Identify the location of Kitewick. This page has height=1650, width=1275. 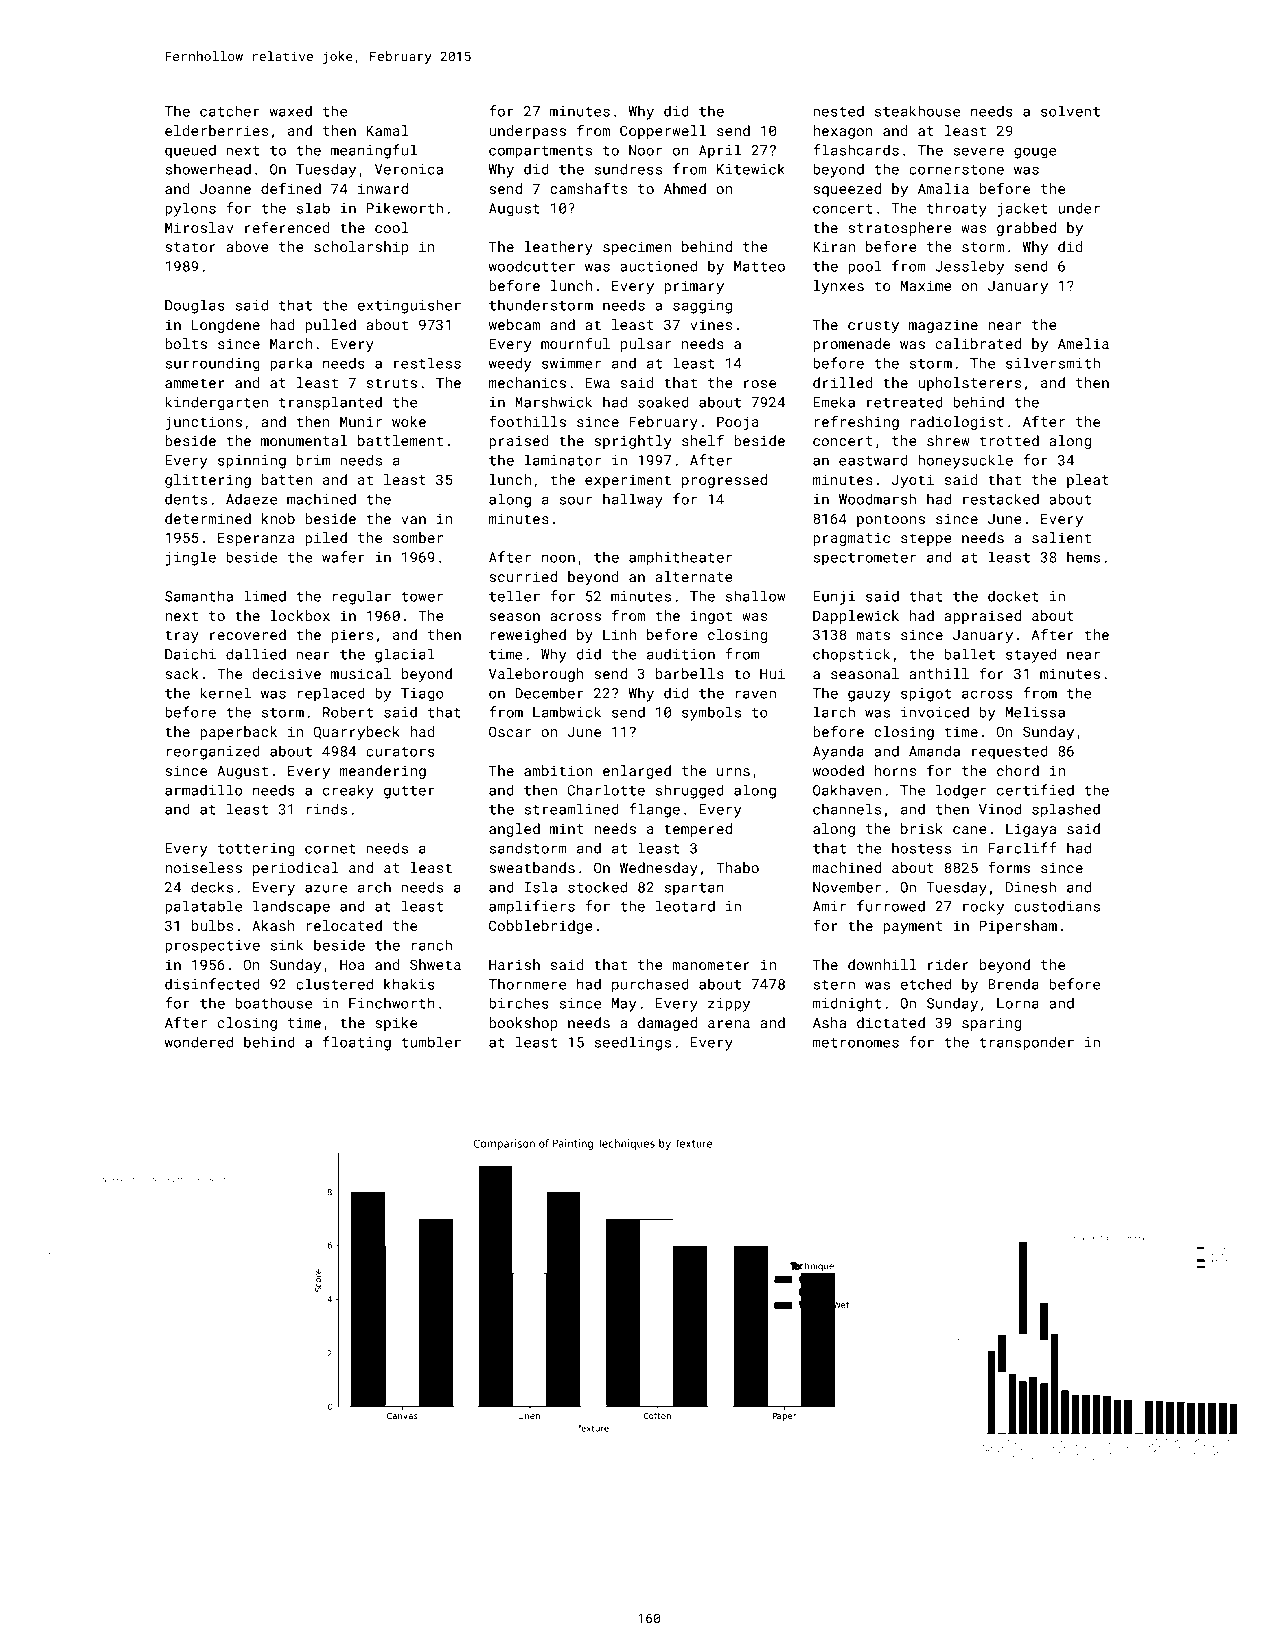
(751, 169).
